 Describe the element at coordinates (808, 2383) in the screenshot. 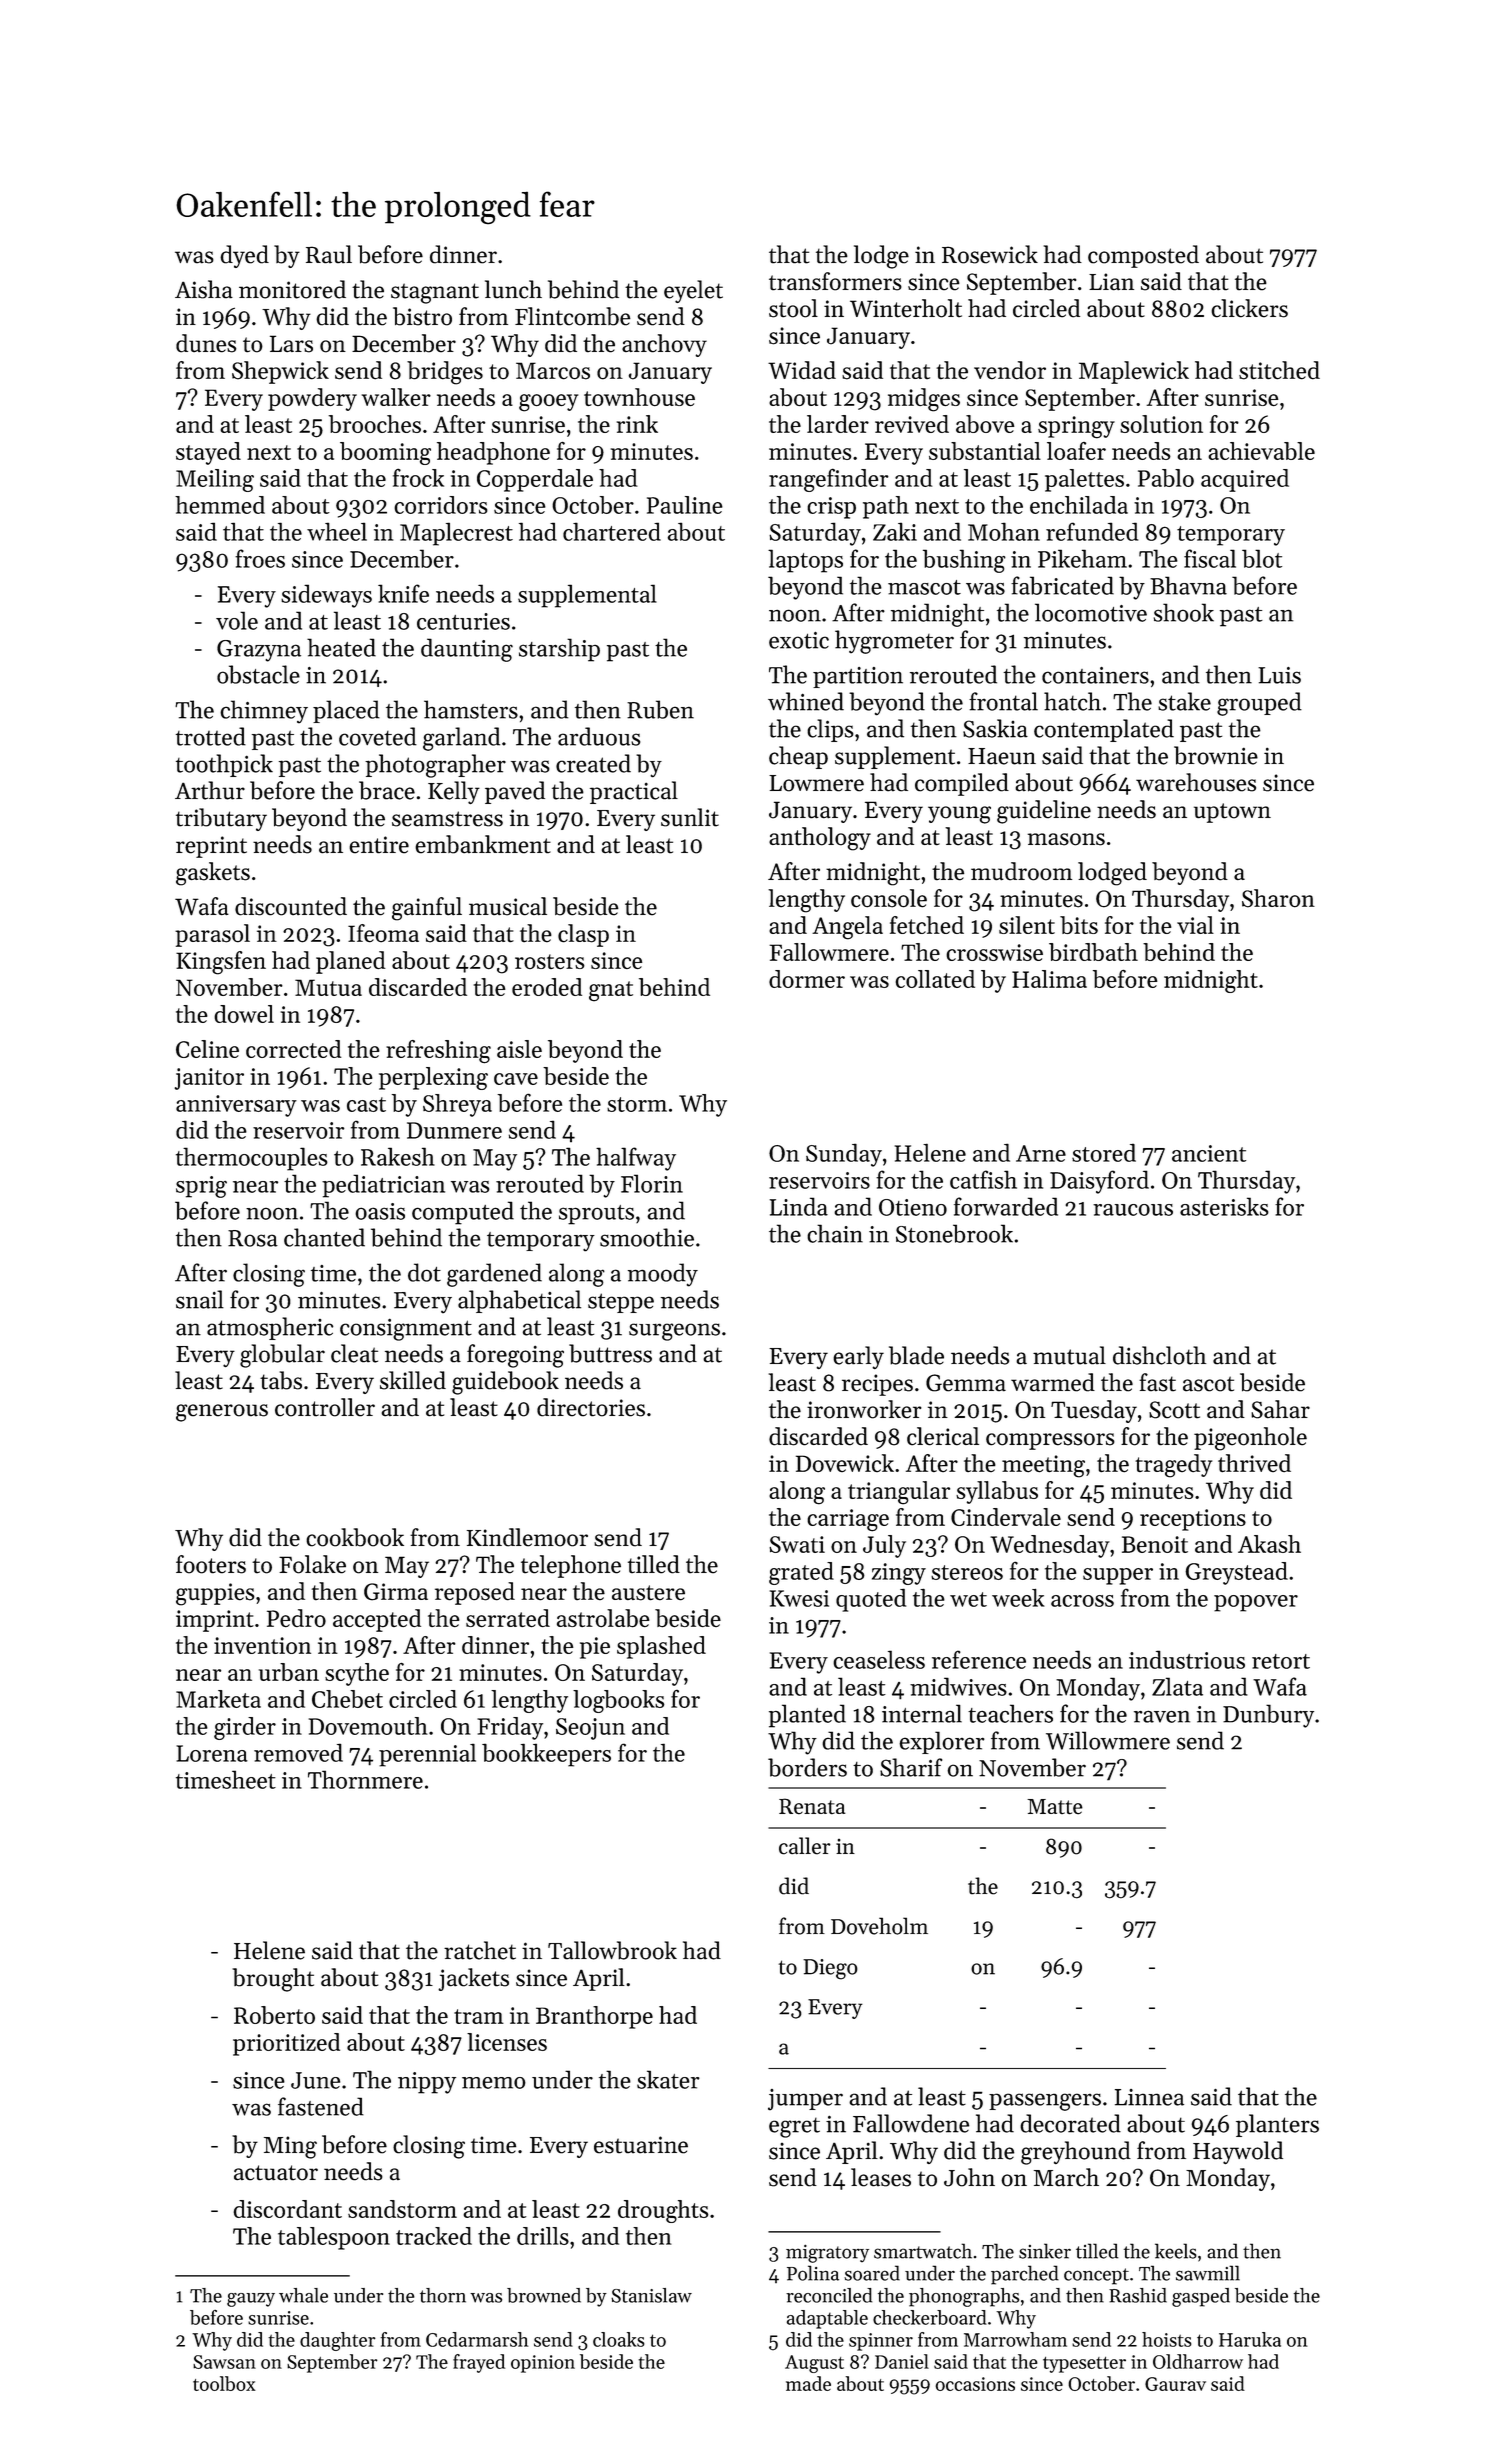

I see `made` at that location.
